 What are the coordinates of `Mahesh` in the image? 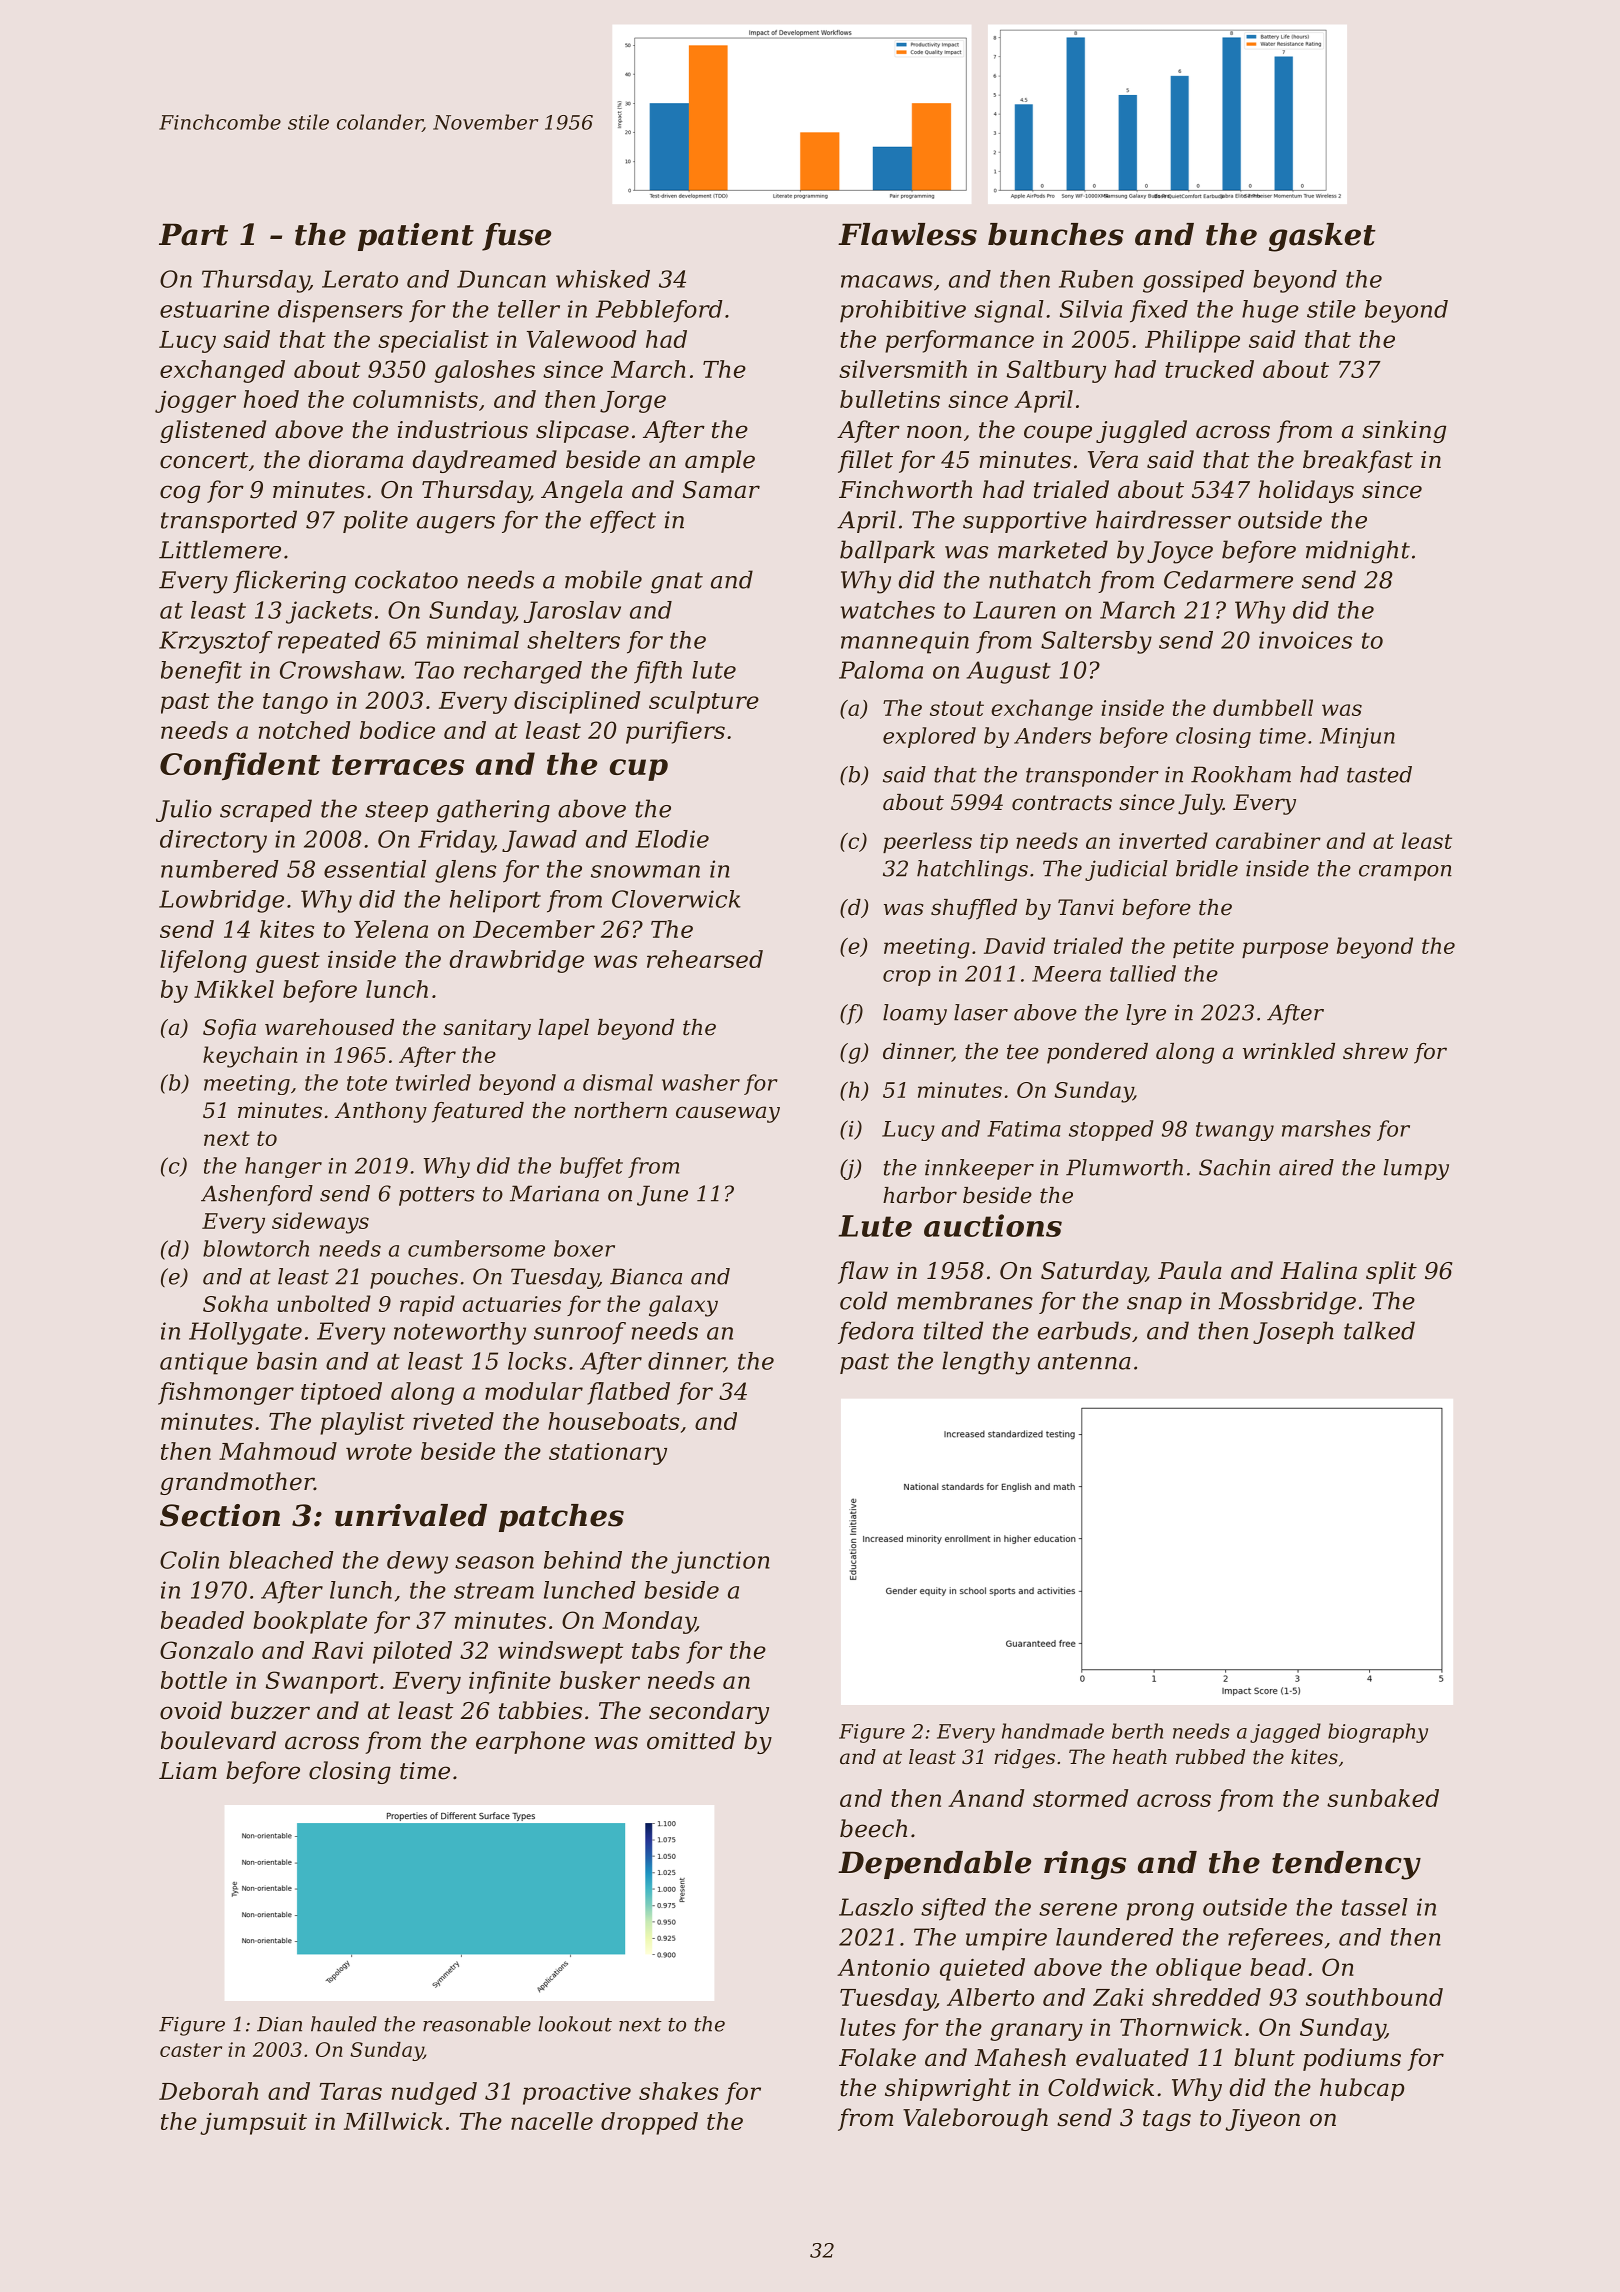 It's located at (1020, 2057).
